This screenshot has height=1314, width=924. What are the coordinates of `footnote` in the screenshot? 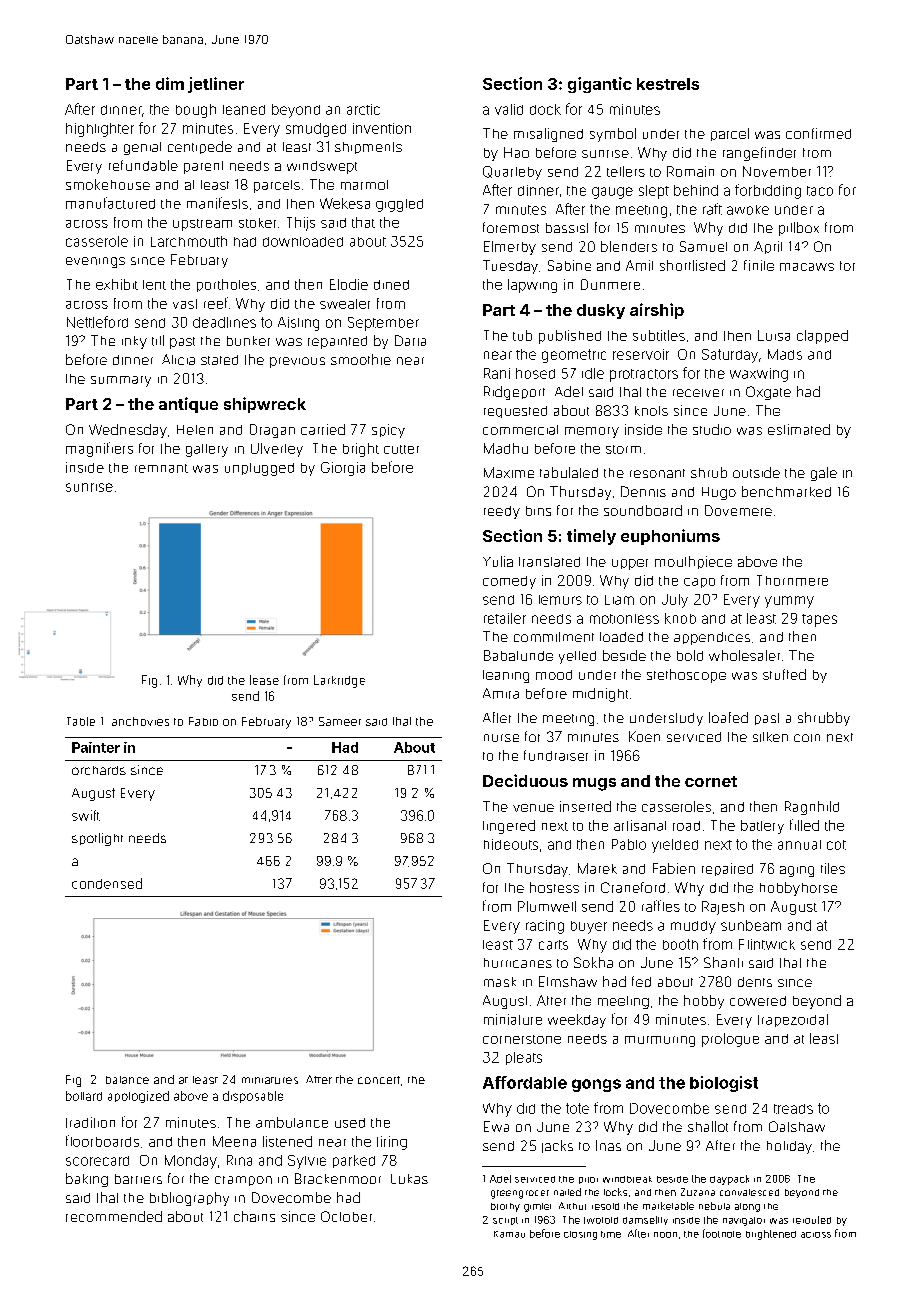 It's located at (722, 1233).
